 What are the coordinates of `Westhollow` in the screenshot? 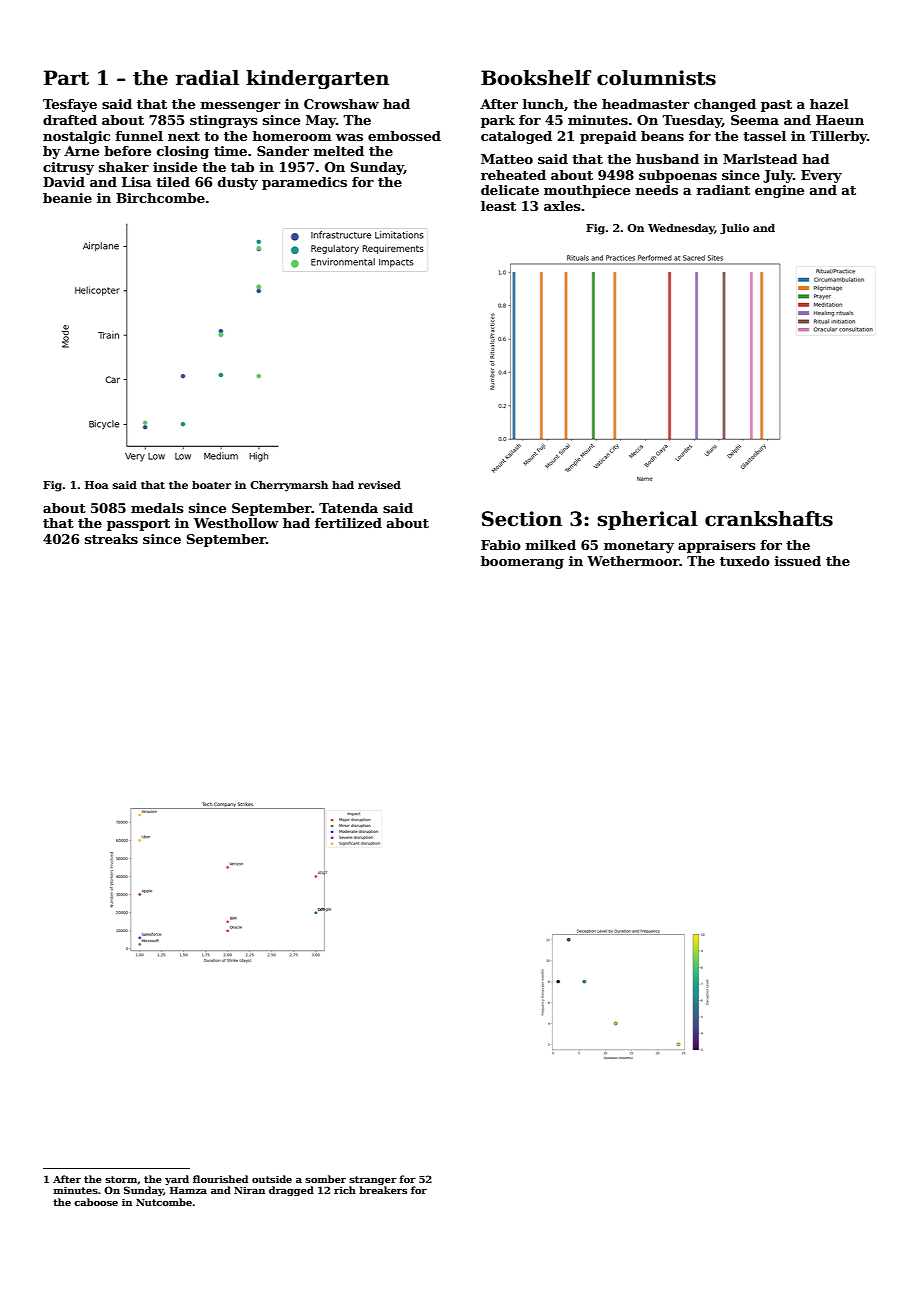 It's located at (236, 523).
